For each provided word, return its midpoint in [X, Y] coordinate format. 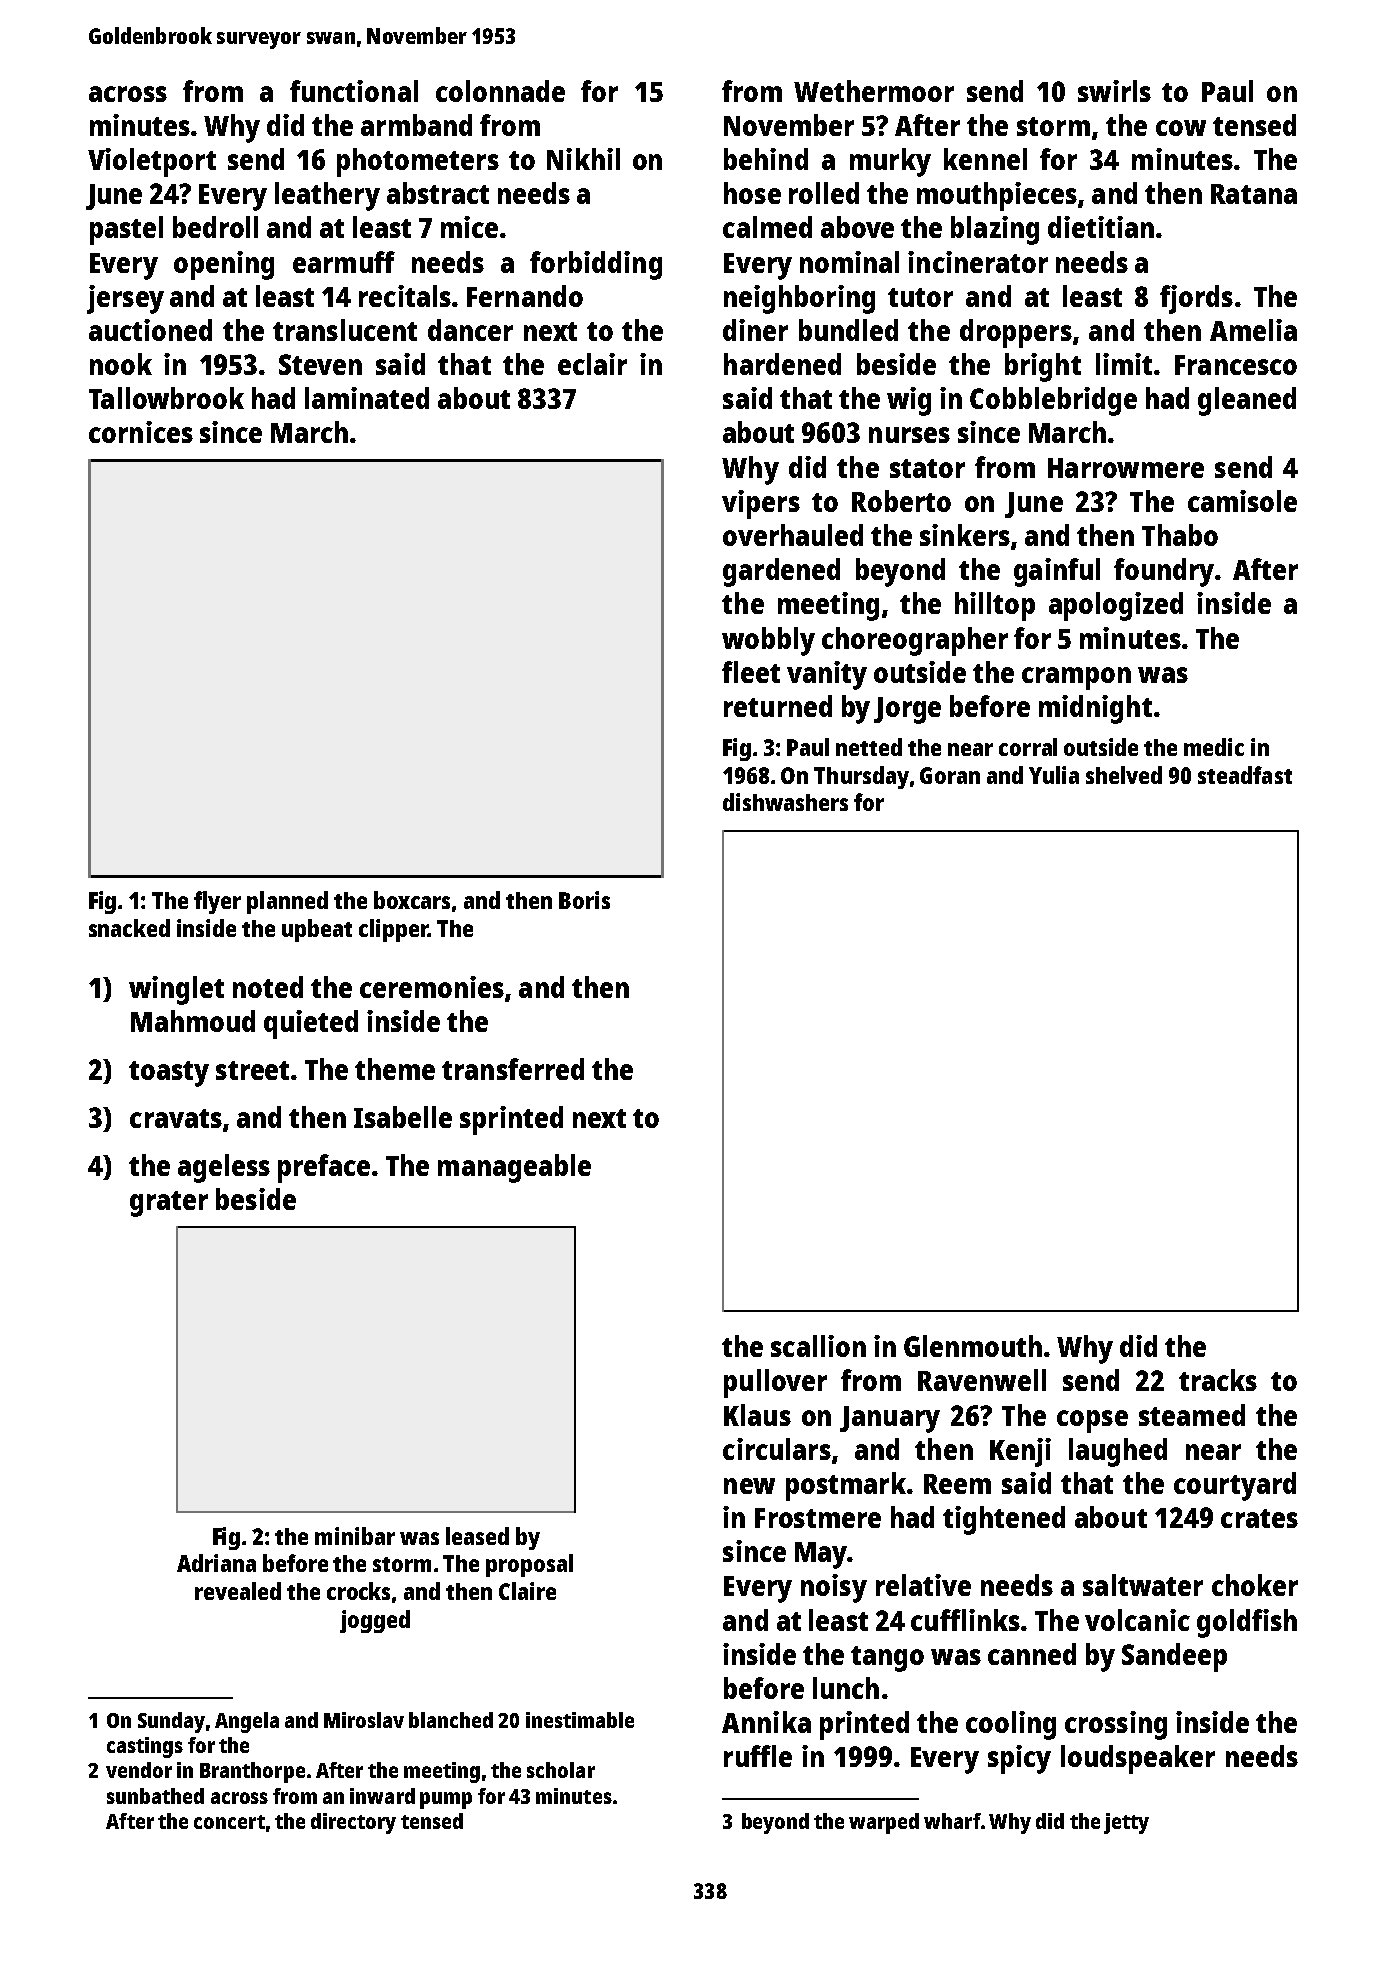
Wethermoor [874, 91]
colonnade [500, 91]
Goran [950, 775]
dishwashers [785, 802]
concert [229, 1822]
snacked [129, 928]
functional [354, 91]
